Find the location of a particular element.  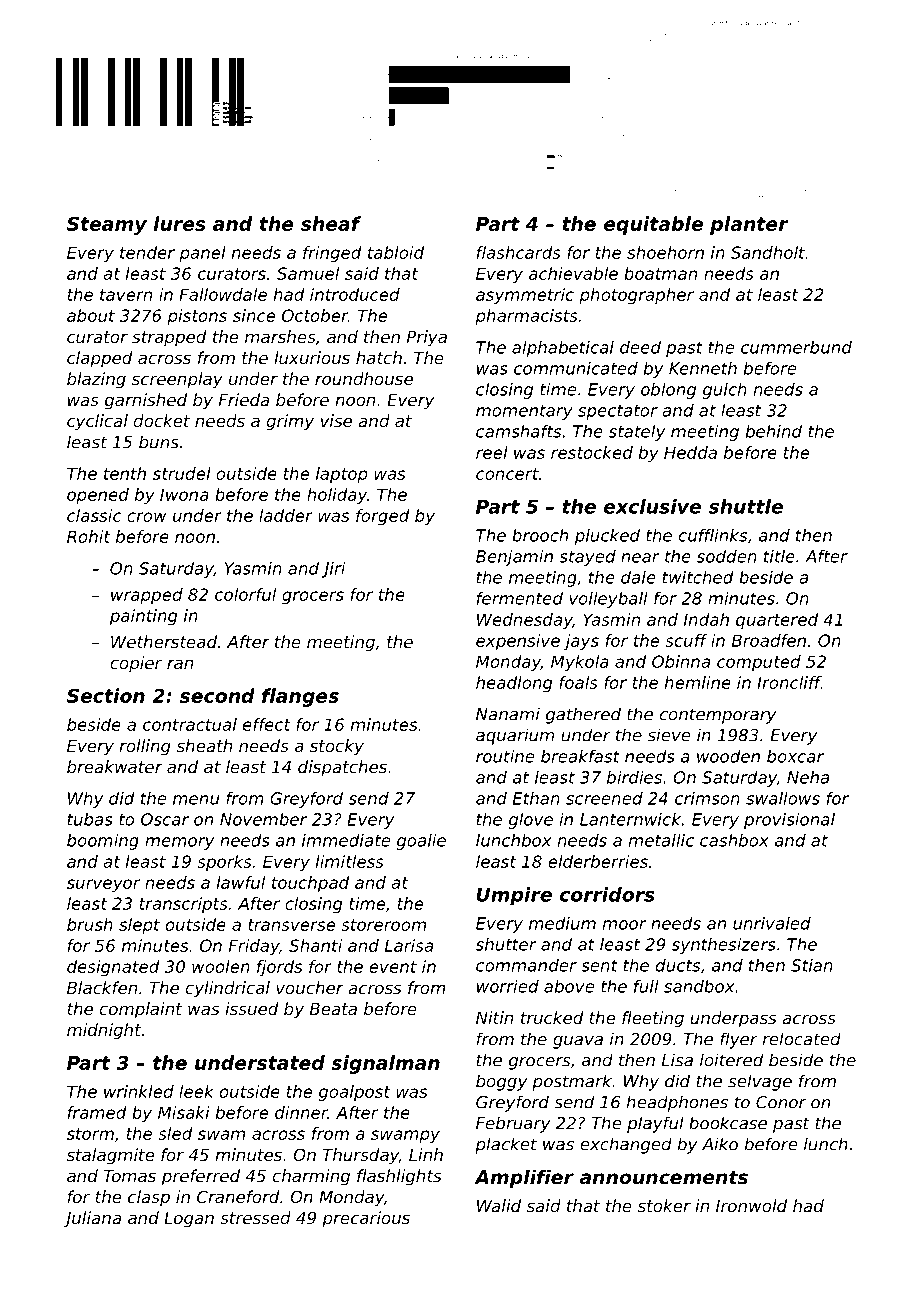

Juliana is located at coordinates (92, 1219).
